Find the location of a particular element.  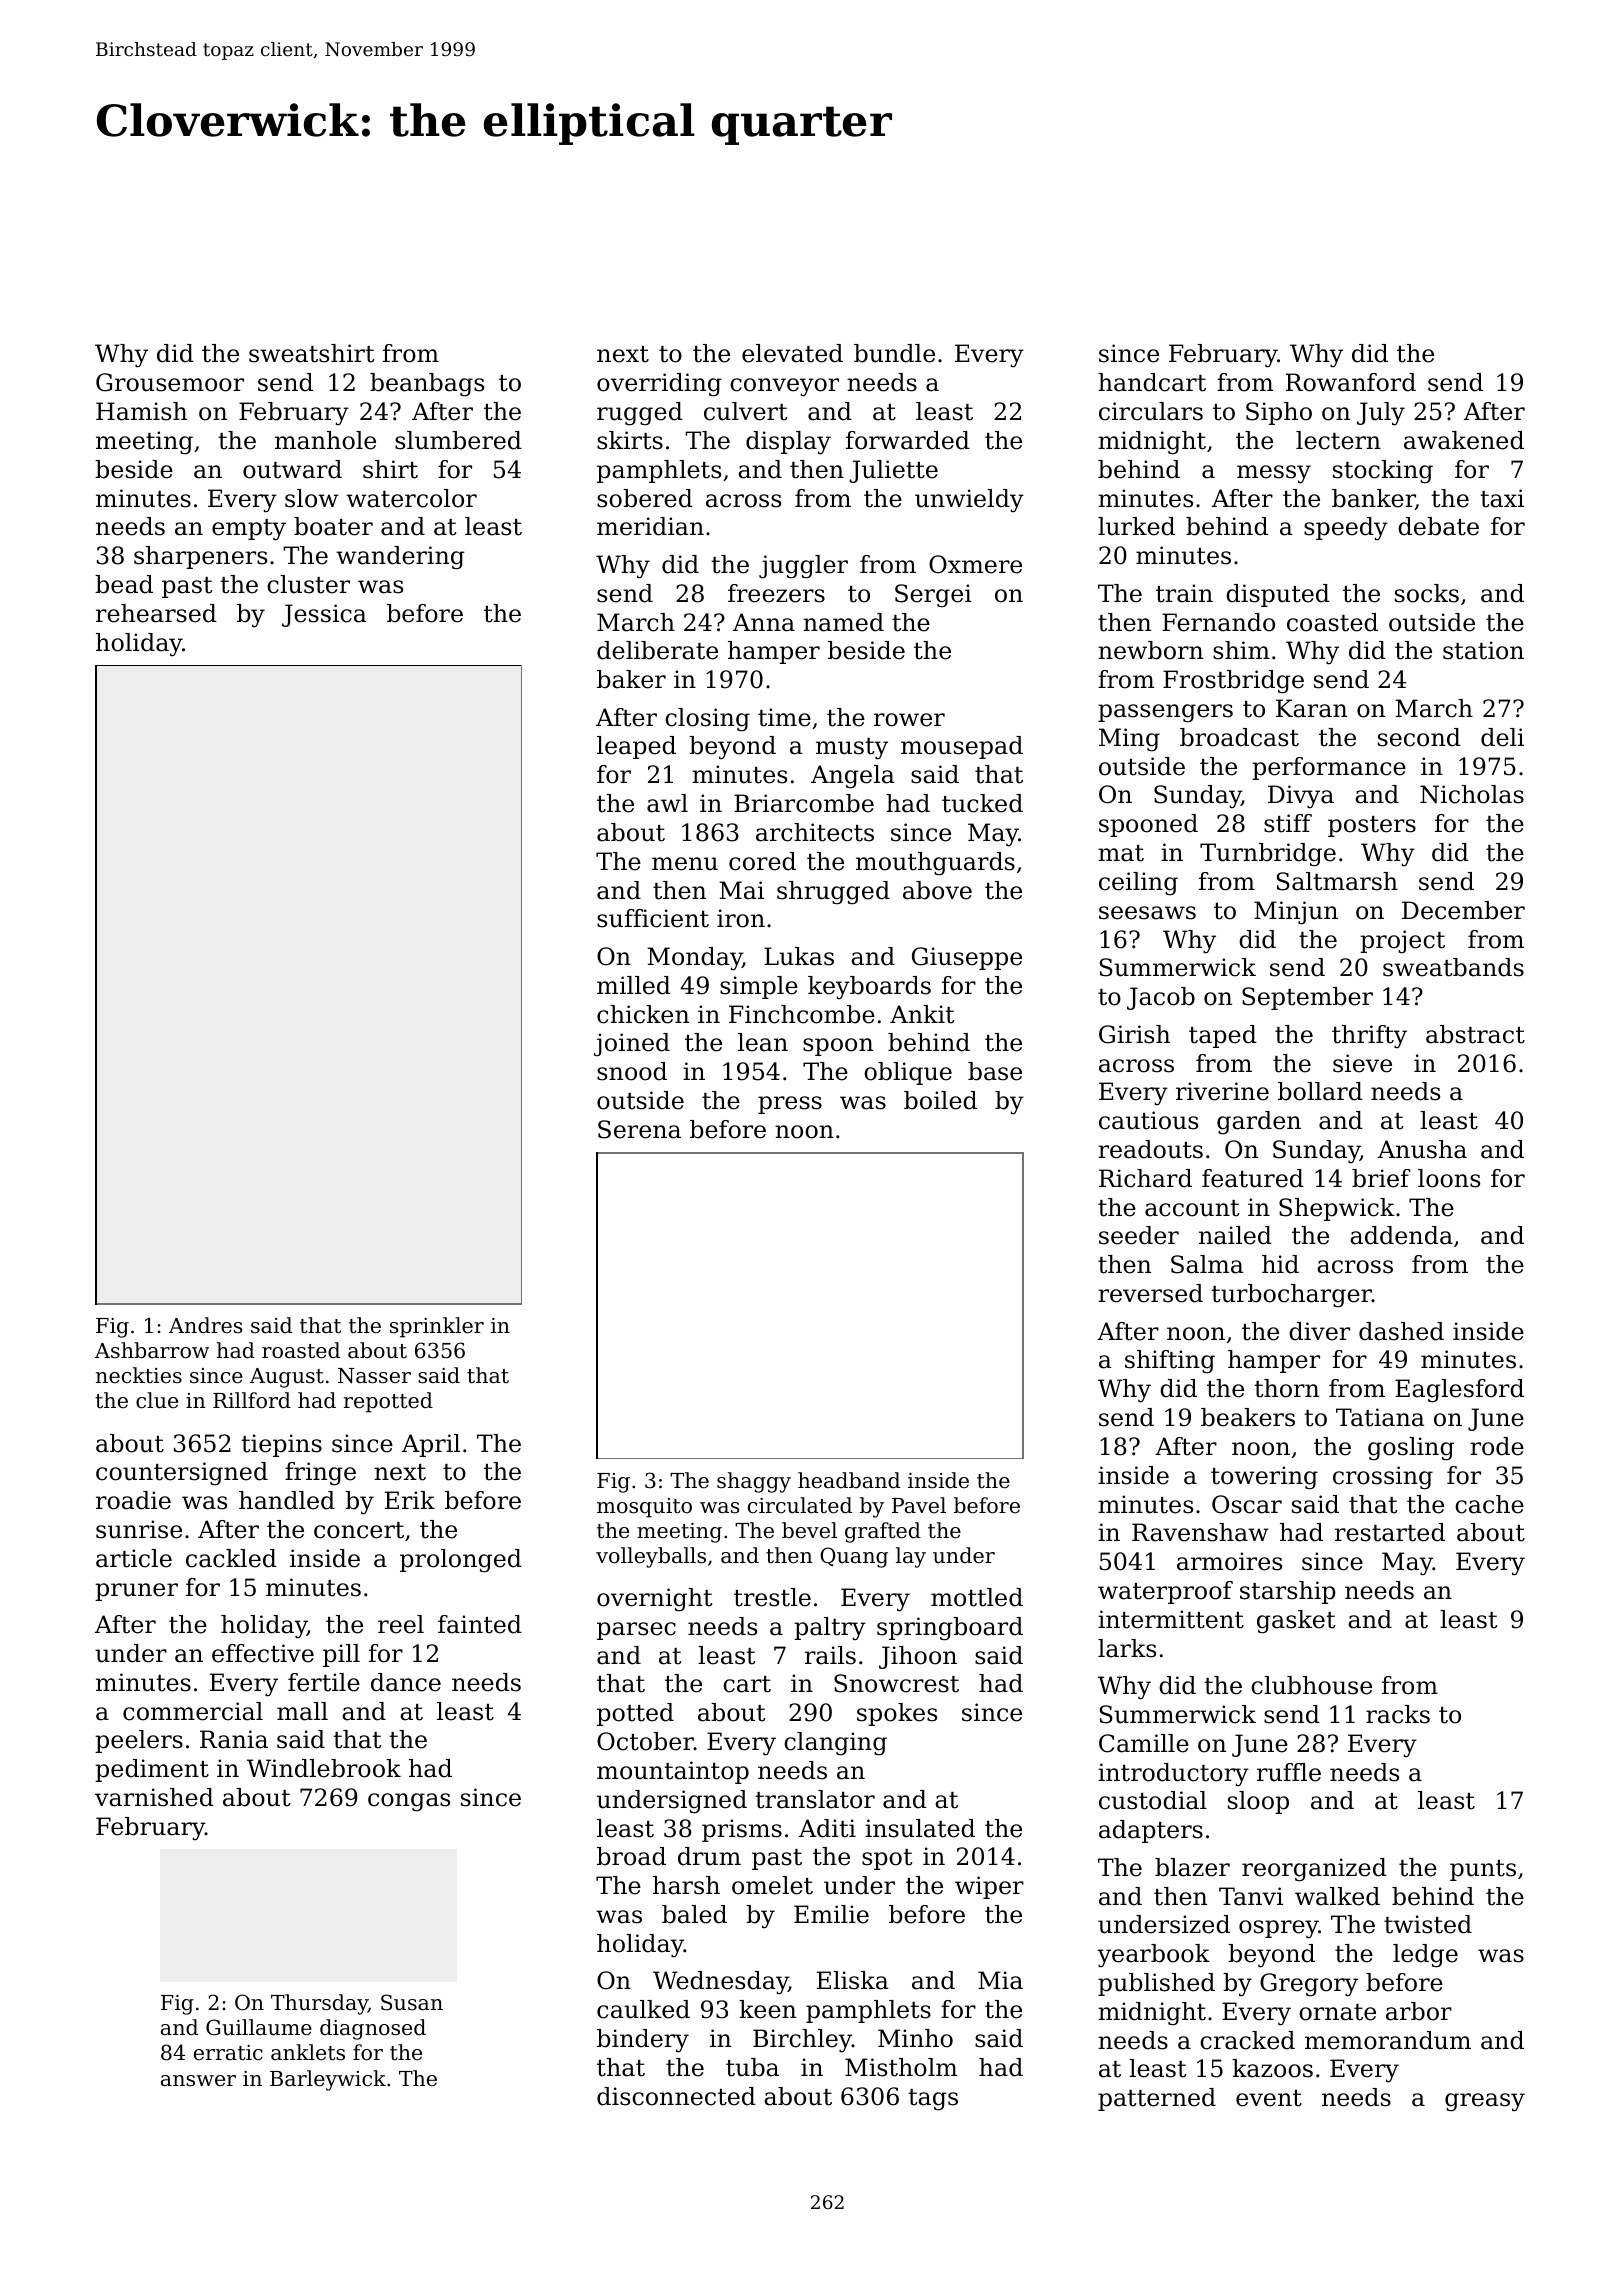

greasy is located at coordinates (1485, 2102).
